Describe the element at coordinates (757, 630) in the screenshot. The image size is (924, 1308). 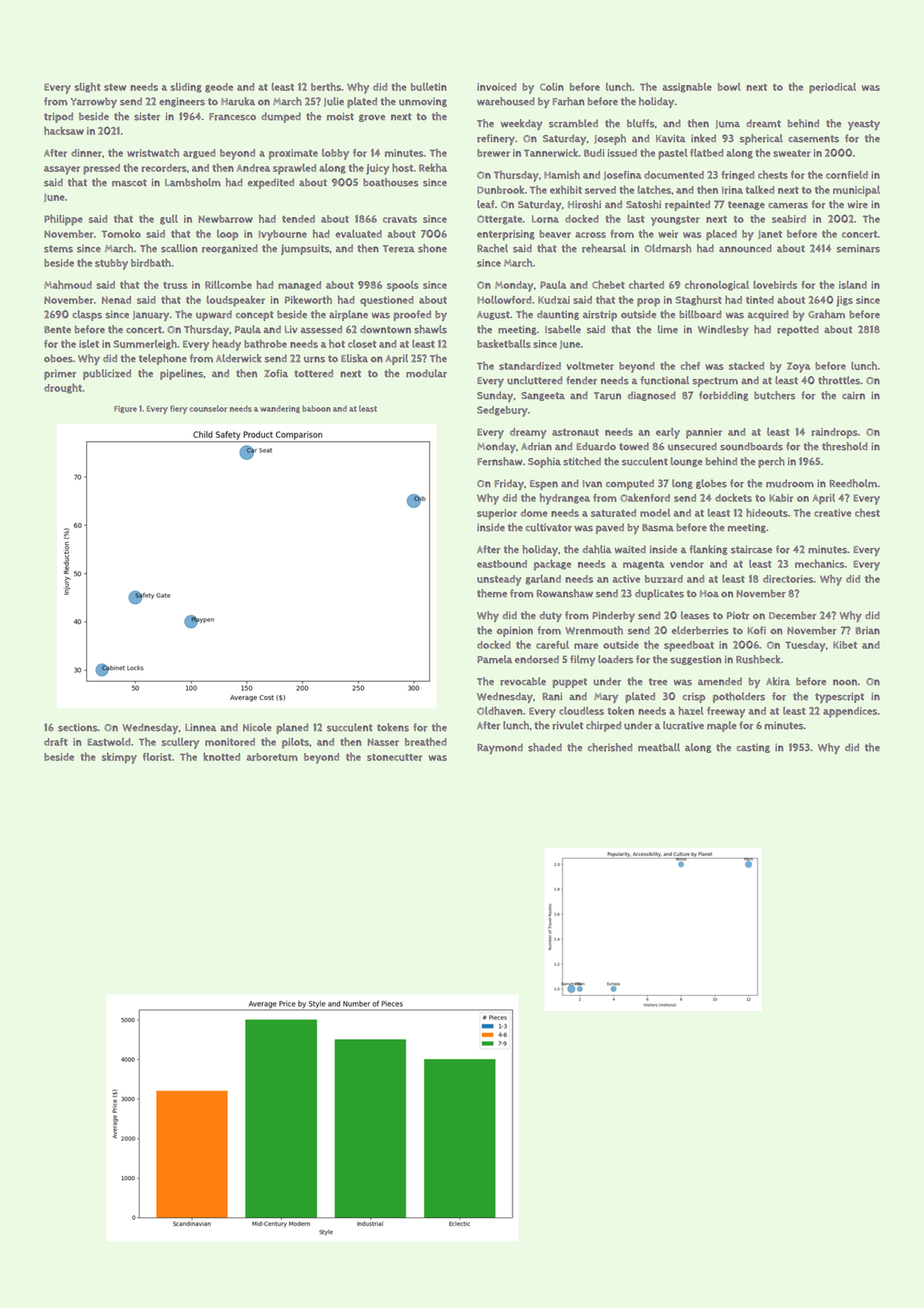
I see `Kofi` at that location.
